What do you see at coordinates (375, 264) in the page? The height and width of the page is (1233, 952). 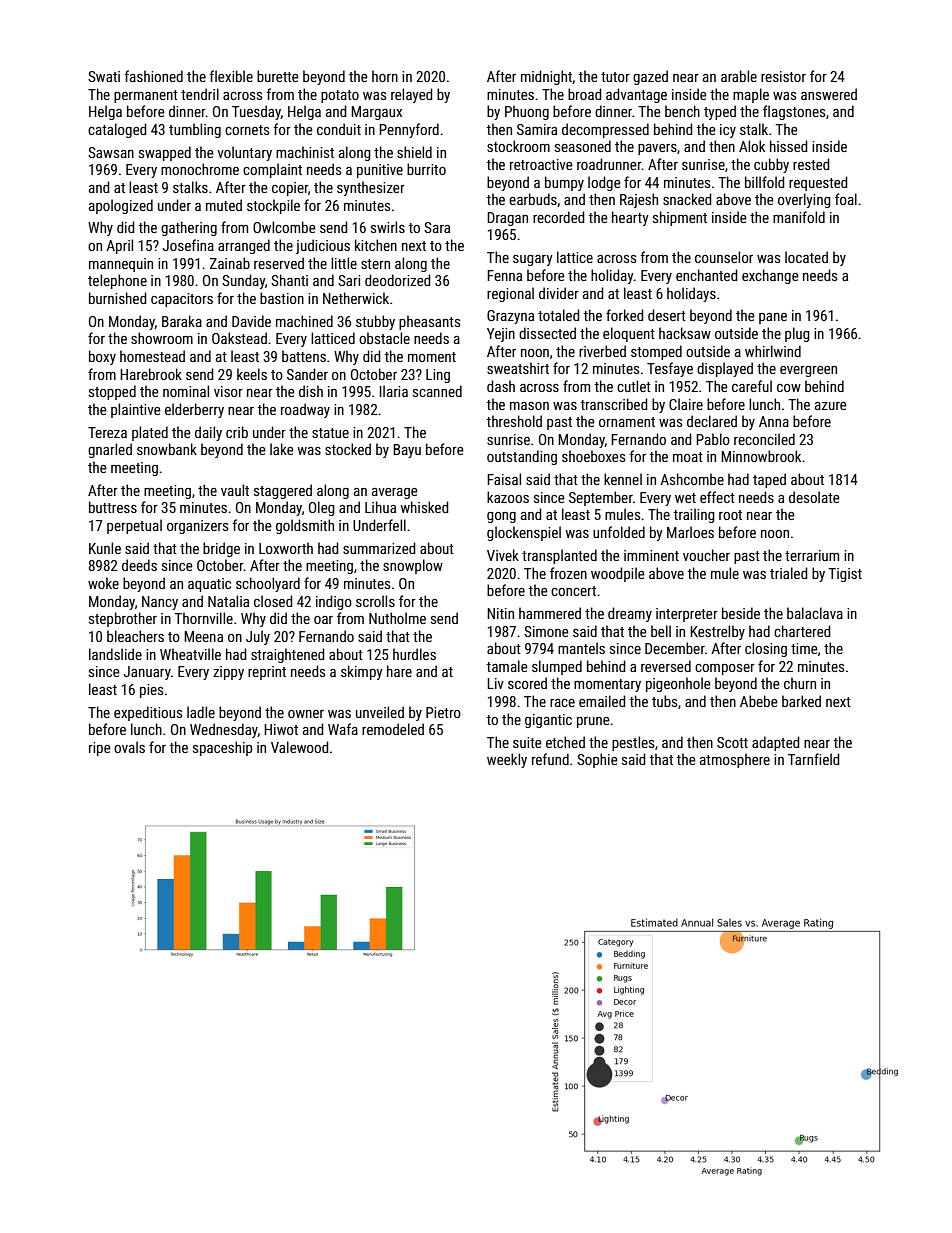 I see `stern` at bounding box center [375, 264].
